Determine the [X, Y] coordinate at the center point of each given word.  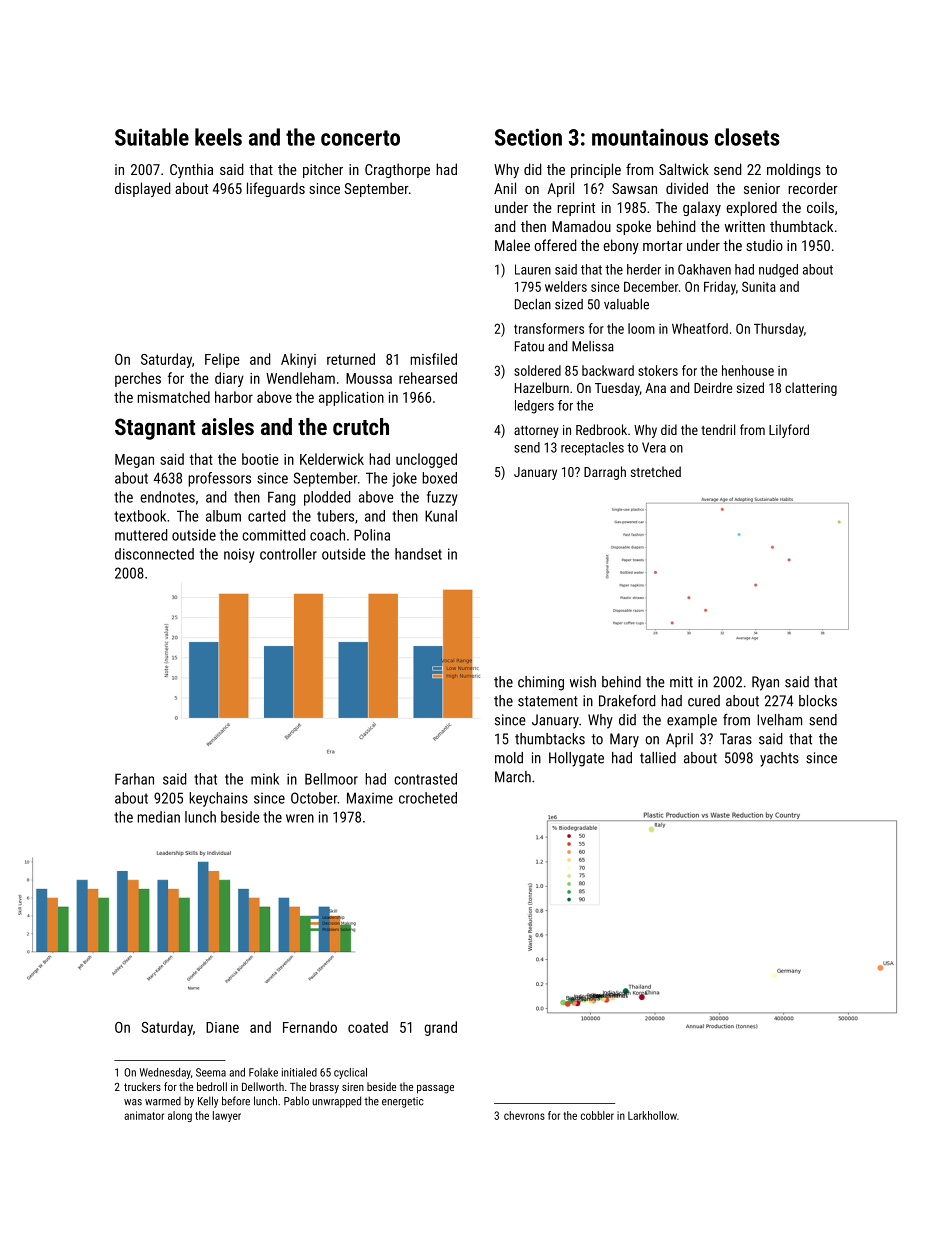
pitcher [323, 170]
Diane [222, 1027]
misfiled [433, 359]
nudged [778, 271]
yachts [779, 759]
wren [300, 818]
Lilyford [789, 431]
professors [219, 479]
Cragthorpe [397, 170]
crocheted [428, 798]
